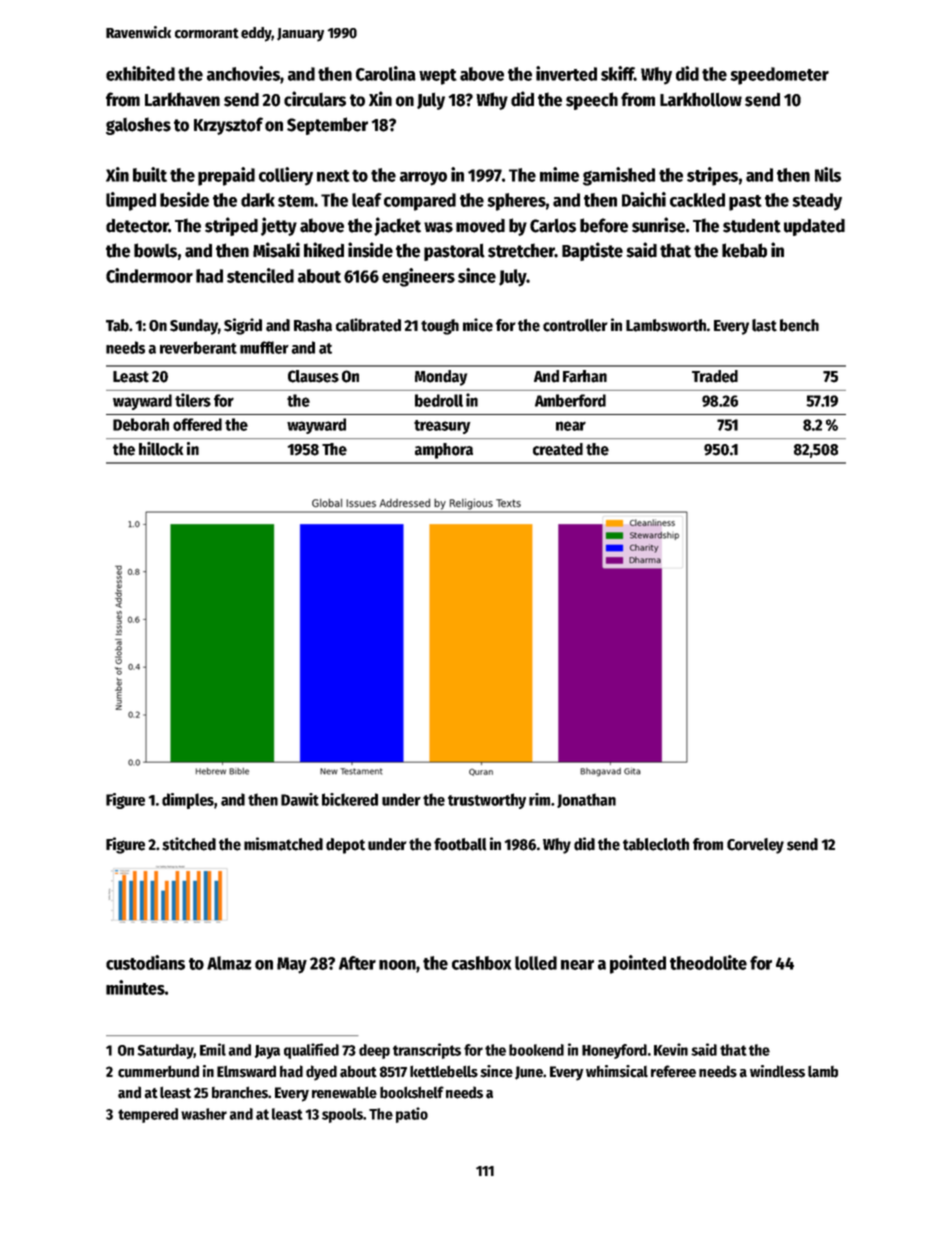 Image resolution: width=952 pixels, height=1233 pixels. What do you see at coordinates (189, 844) in the image?
I see `stitched` at bounding box center [189, 844].
